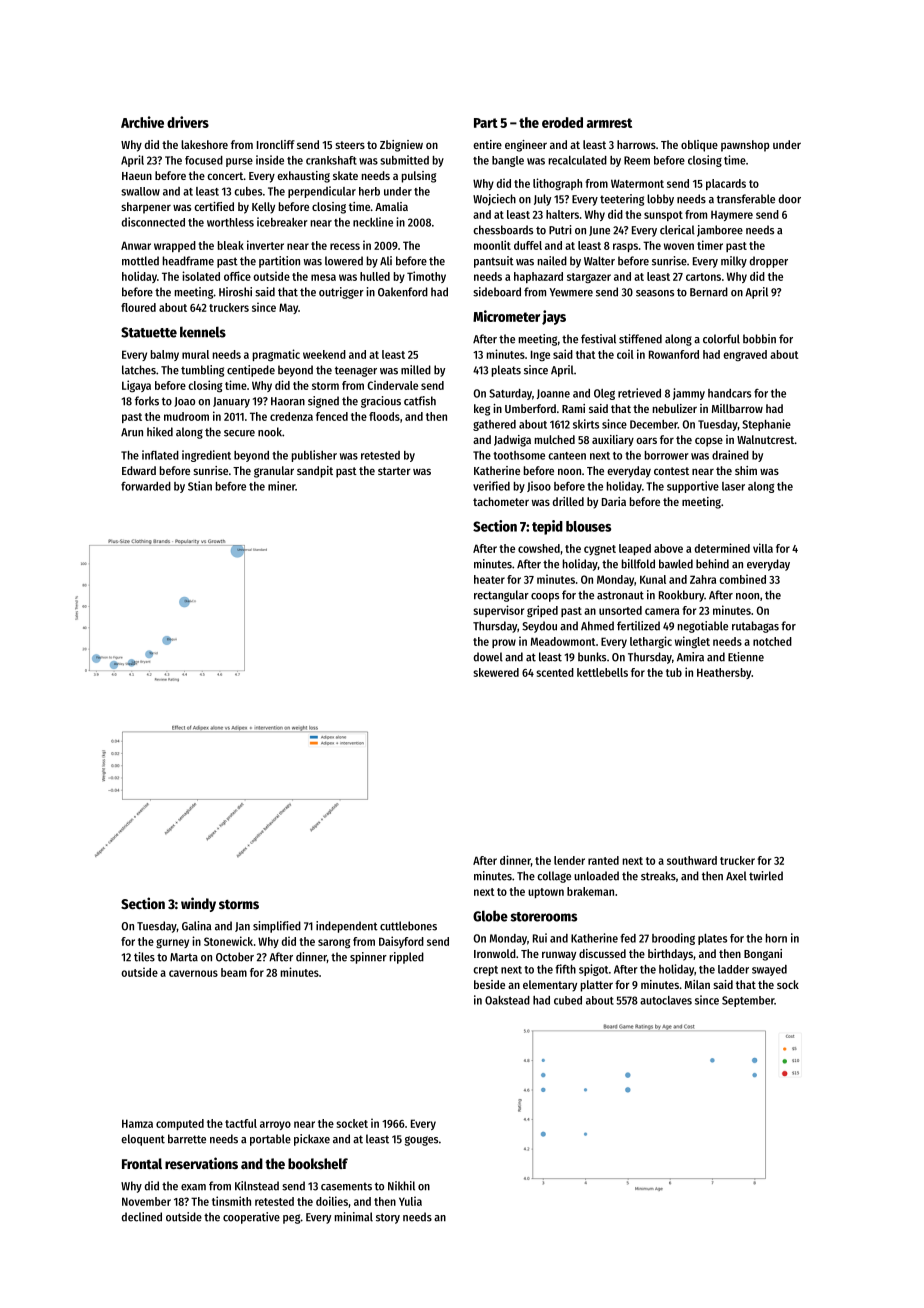 The height and width of the screenshot is (1308, 924). I want to click on oblique, so click(699, 146).
